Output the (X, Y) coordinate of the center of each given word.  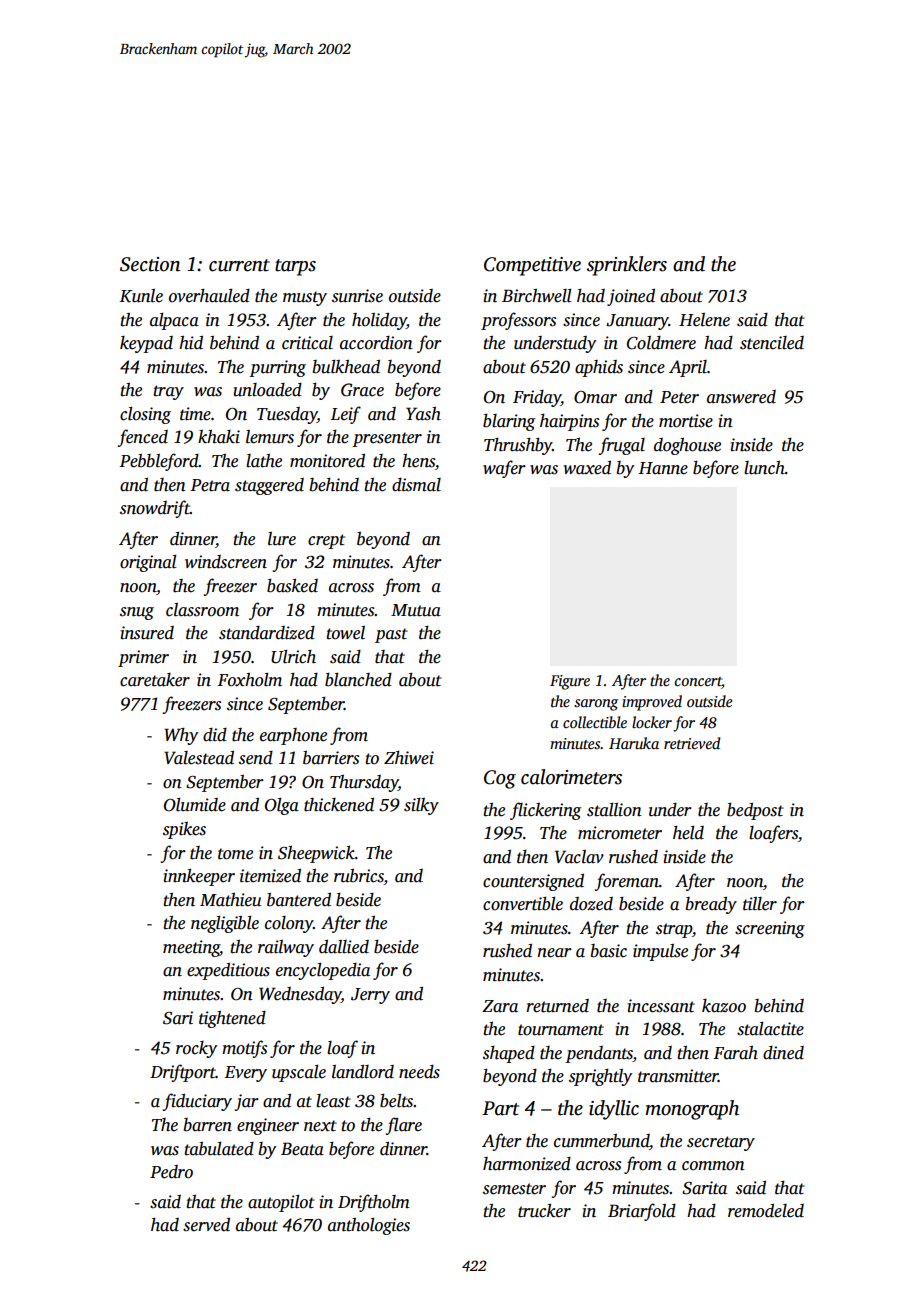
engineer (268, 1126)
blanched (358, 680)
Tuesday (287, 415)
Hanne (663, 468)
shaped (509, 1054)
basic (609, 951)
